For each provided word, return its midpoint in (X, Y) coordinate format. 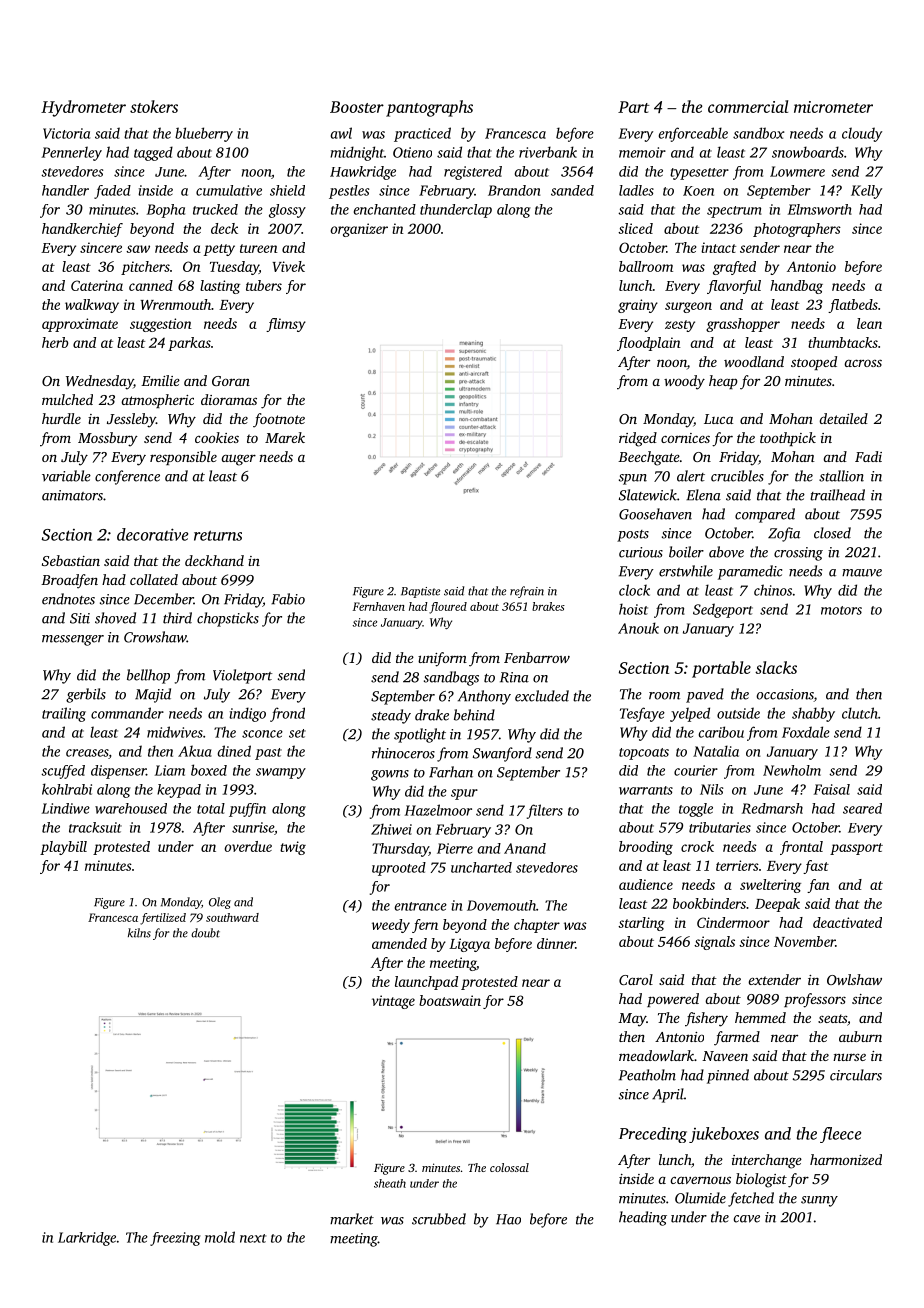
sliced (635, 228)
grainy (638, 306)
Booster (357, 107)
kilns (139, 933)
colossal (509, 1167)
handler (65, 190)
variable (66, 476)
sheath (390, 1183)
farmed (737, 1038)
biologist (761, 1180)
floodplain (649, 344)
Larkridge (87, 1239)
